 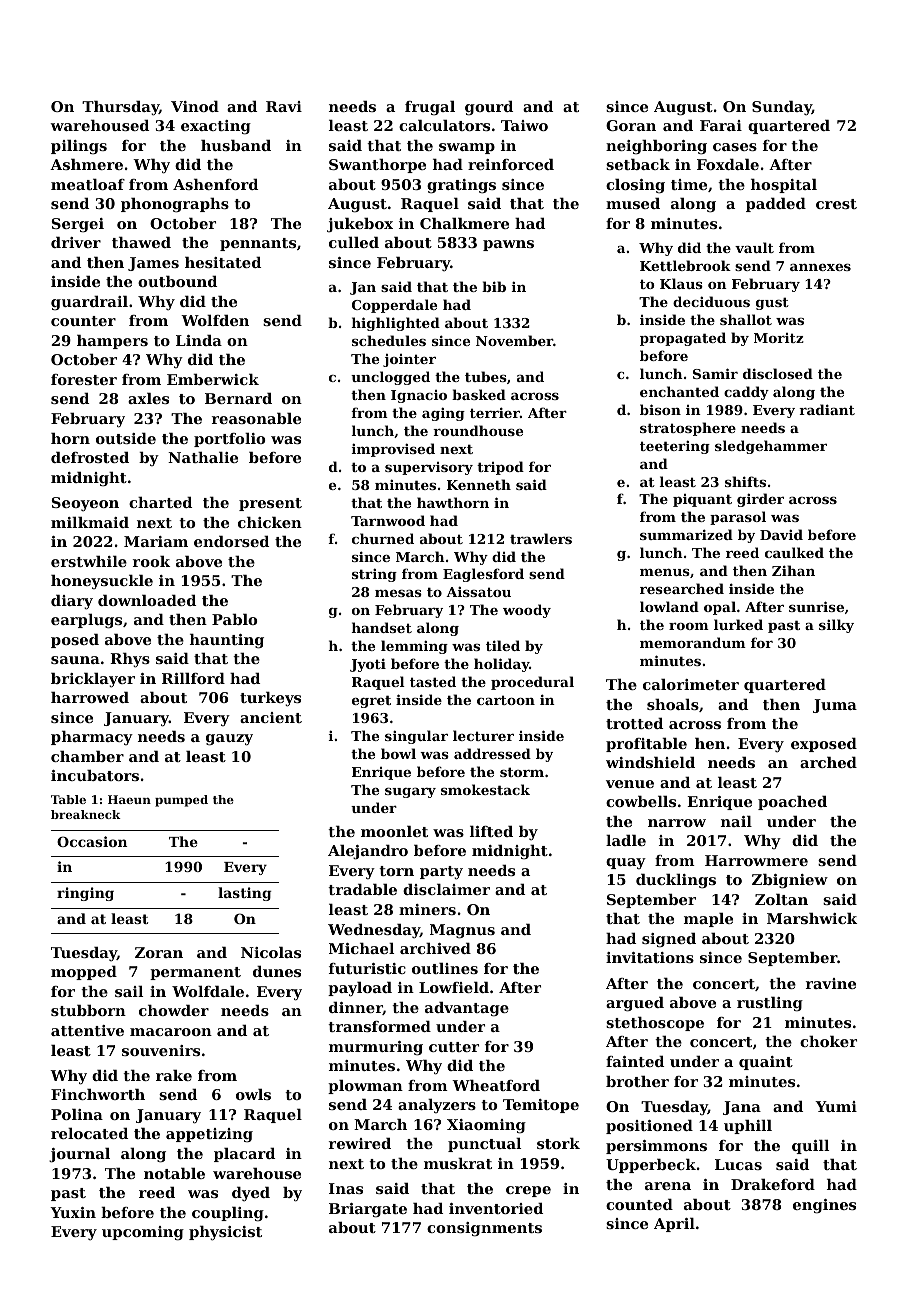 What do you see at coordinates (244, 894) in the document?
I see `lasting` at bounding box center [244, 894].
